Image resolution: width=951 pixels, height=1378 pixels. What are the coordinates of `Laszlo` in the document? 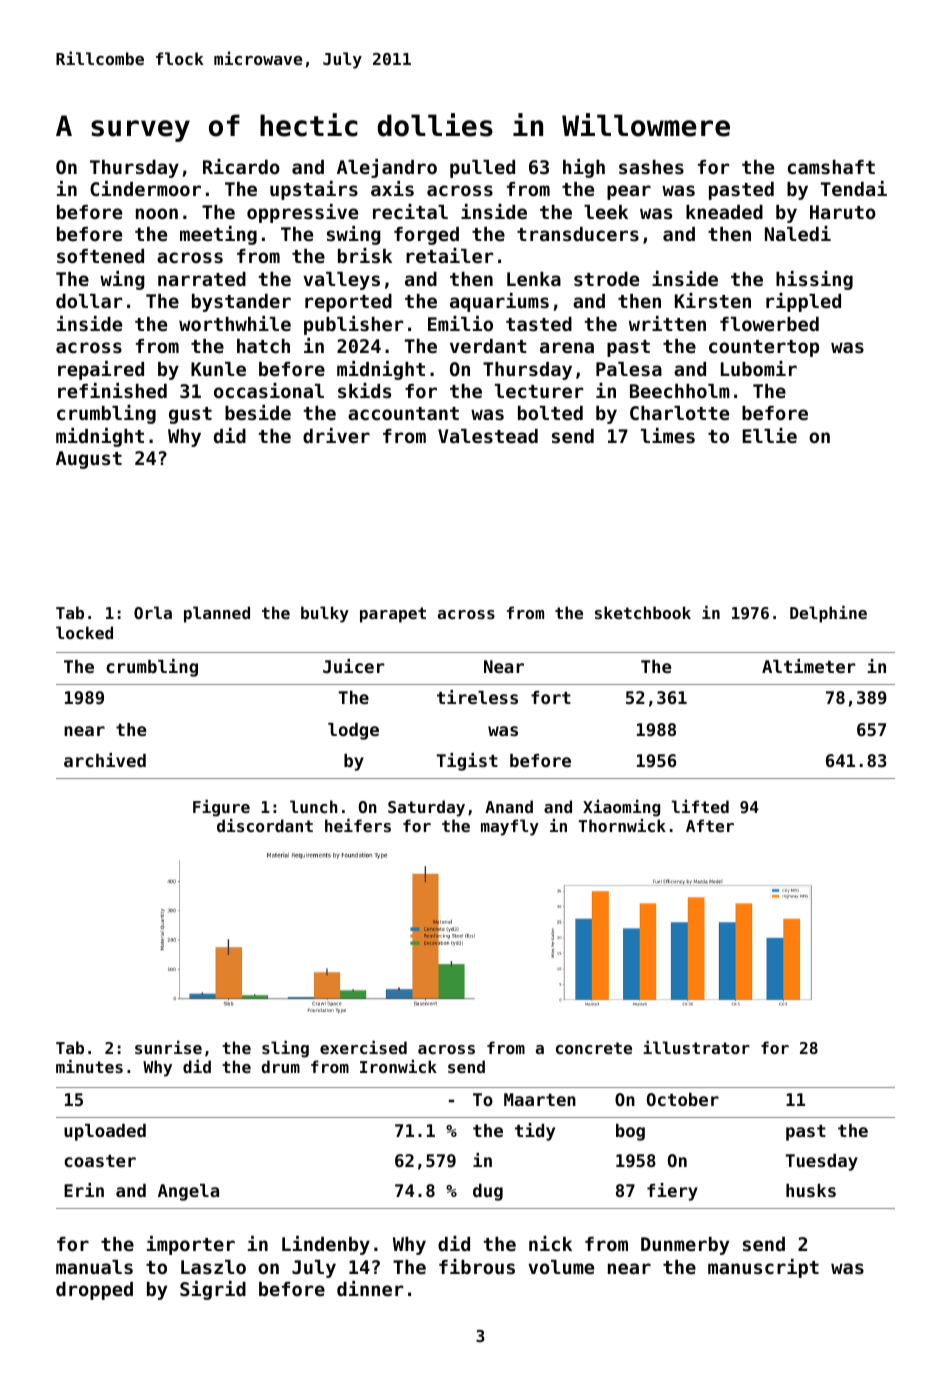 It's located at (213, 1267).
